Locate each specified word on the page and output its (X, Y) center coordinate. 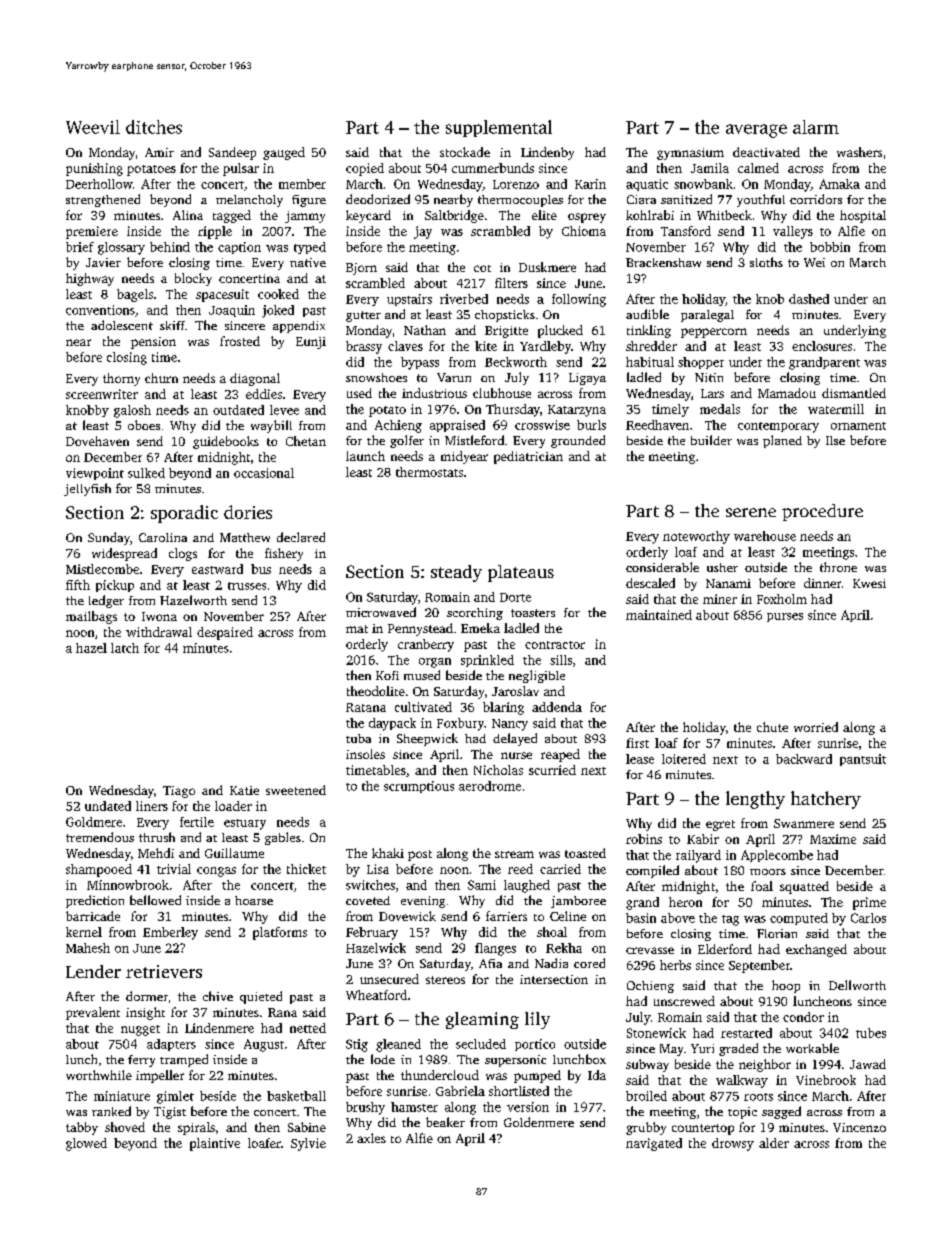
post (420, 855)
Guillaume (234, 853)
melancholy (249, 201)
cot (482, 268)
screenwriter (102, 394)
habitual (650, 362)
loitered (684, 759)
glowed (86, 1144)
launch (365, 456)
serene (751, 512)
